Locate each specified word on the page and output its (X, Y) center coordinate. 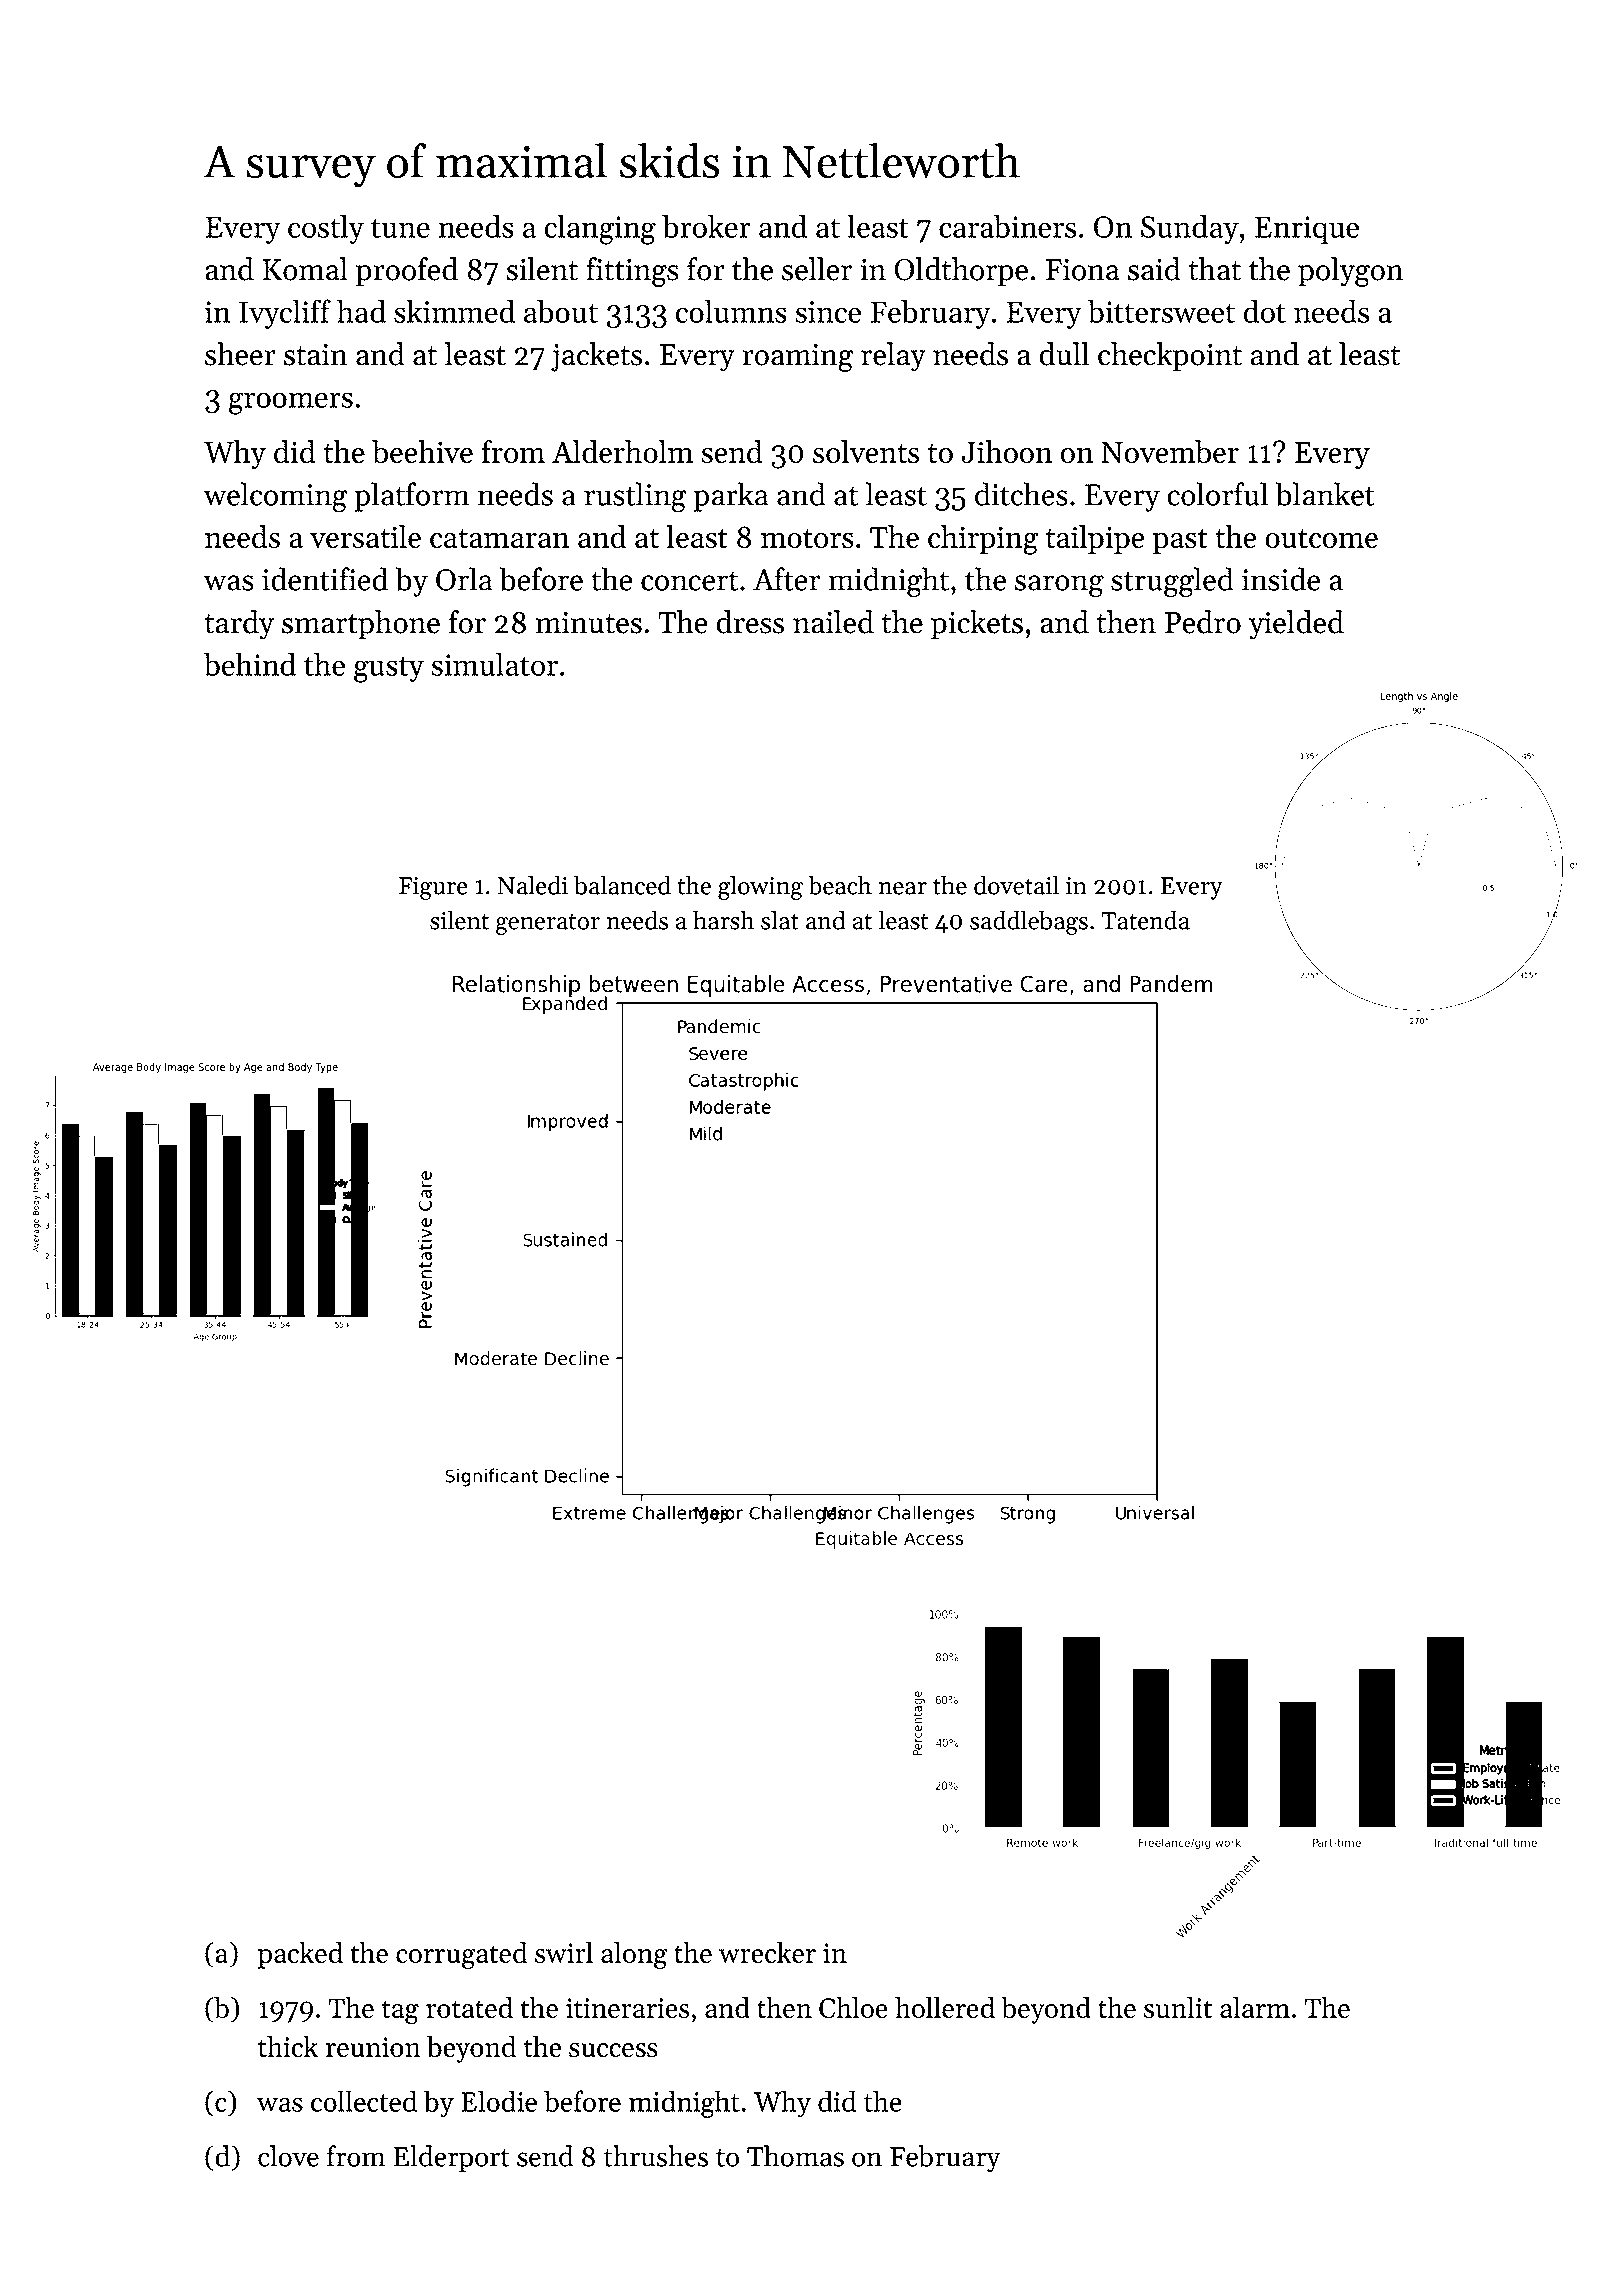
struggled (1172, 582)
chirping (983, 540)
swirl (564, 1952)
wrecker (767, 1952)
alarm (1255, 2007)
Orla (464, 579)
